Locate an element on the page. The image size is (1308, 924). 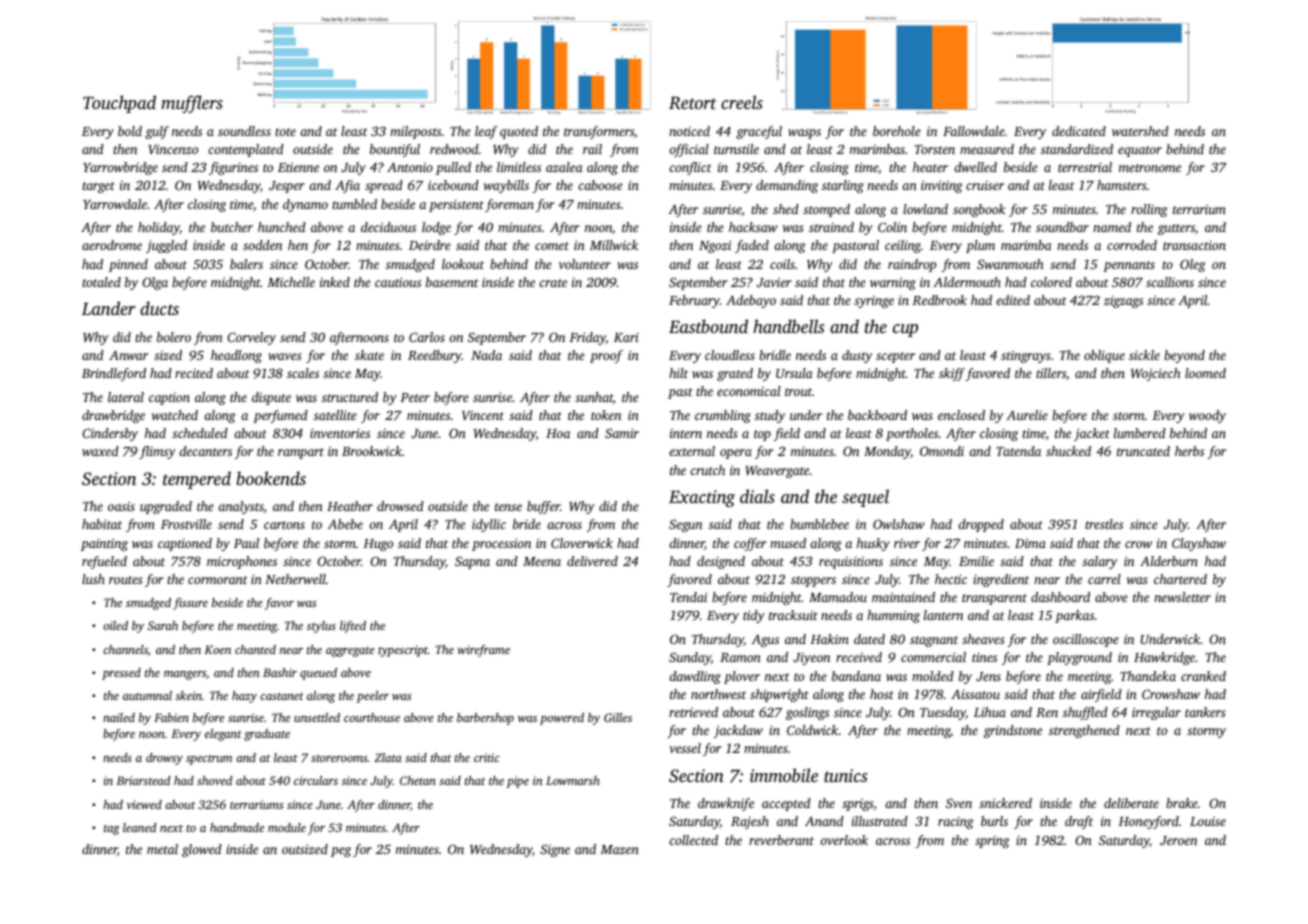
juggled is located at coordinates (166, 246).
